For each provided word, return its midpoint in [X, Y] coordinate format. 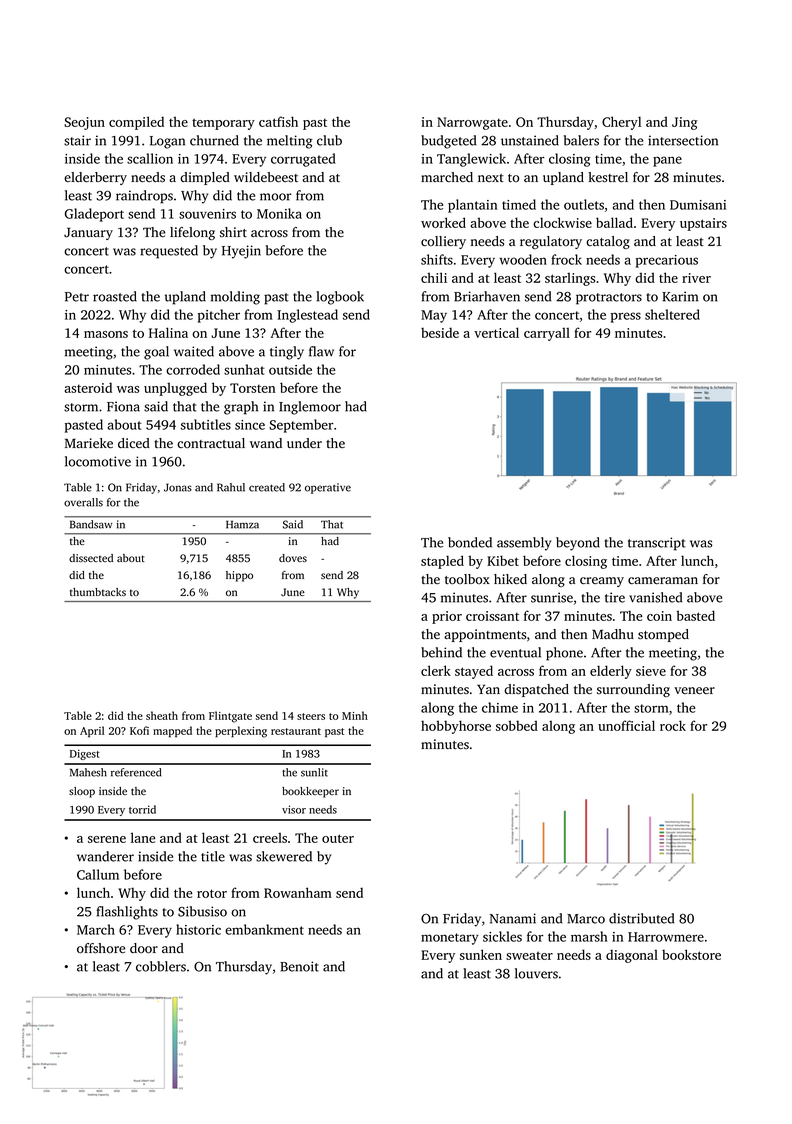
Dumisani [698, 205]
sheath [162, 715]
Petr [77, 297]
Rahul [231, 487]
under [304, 443]
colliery [443, 242]
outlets [584, 204]
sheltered [672, 314]
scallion [150, 158]
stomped [663, 635]
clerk [436, 670]
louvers [536, 973]
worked [443, 222]
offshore [101, 948]
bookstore [691, 954]
